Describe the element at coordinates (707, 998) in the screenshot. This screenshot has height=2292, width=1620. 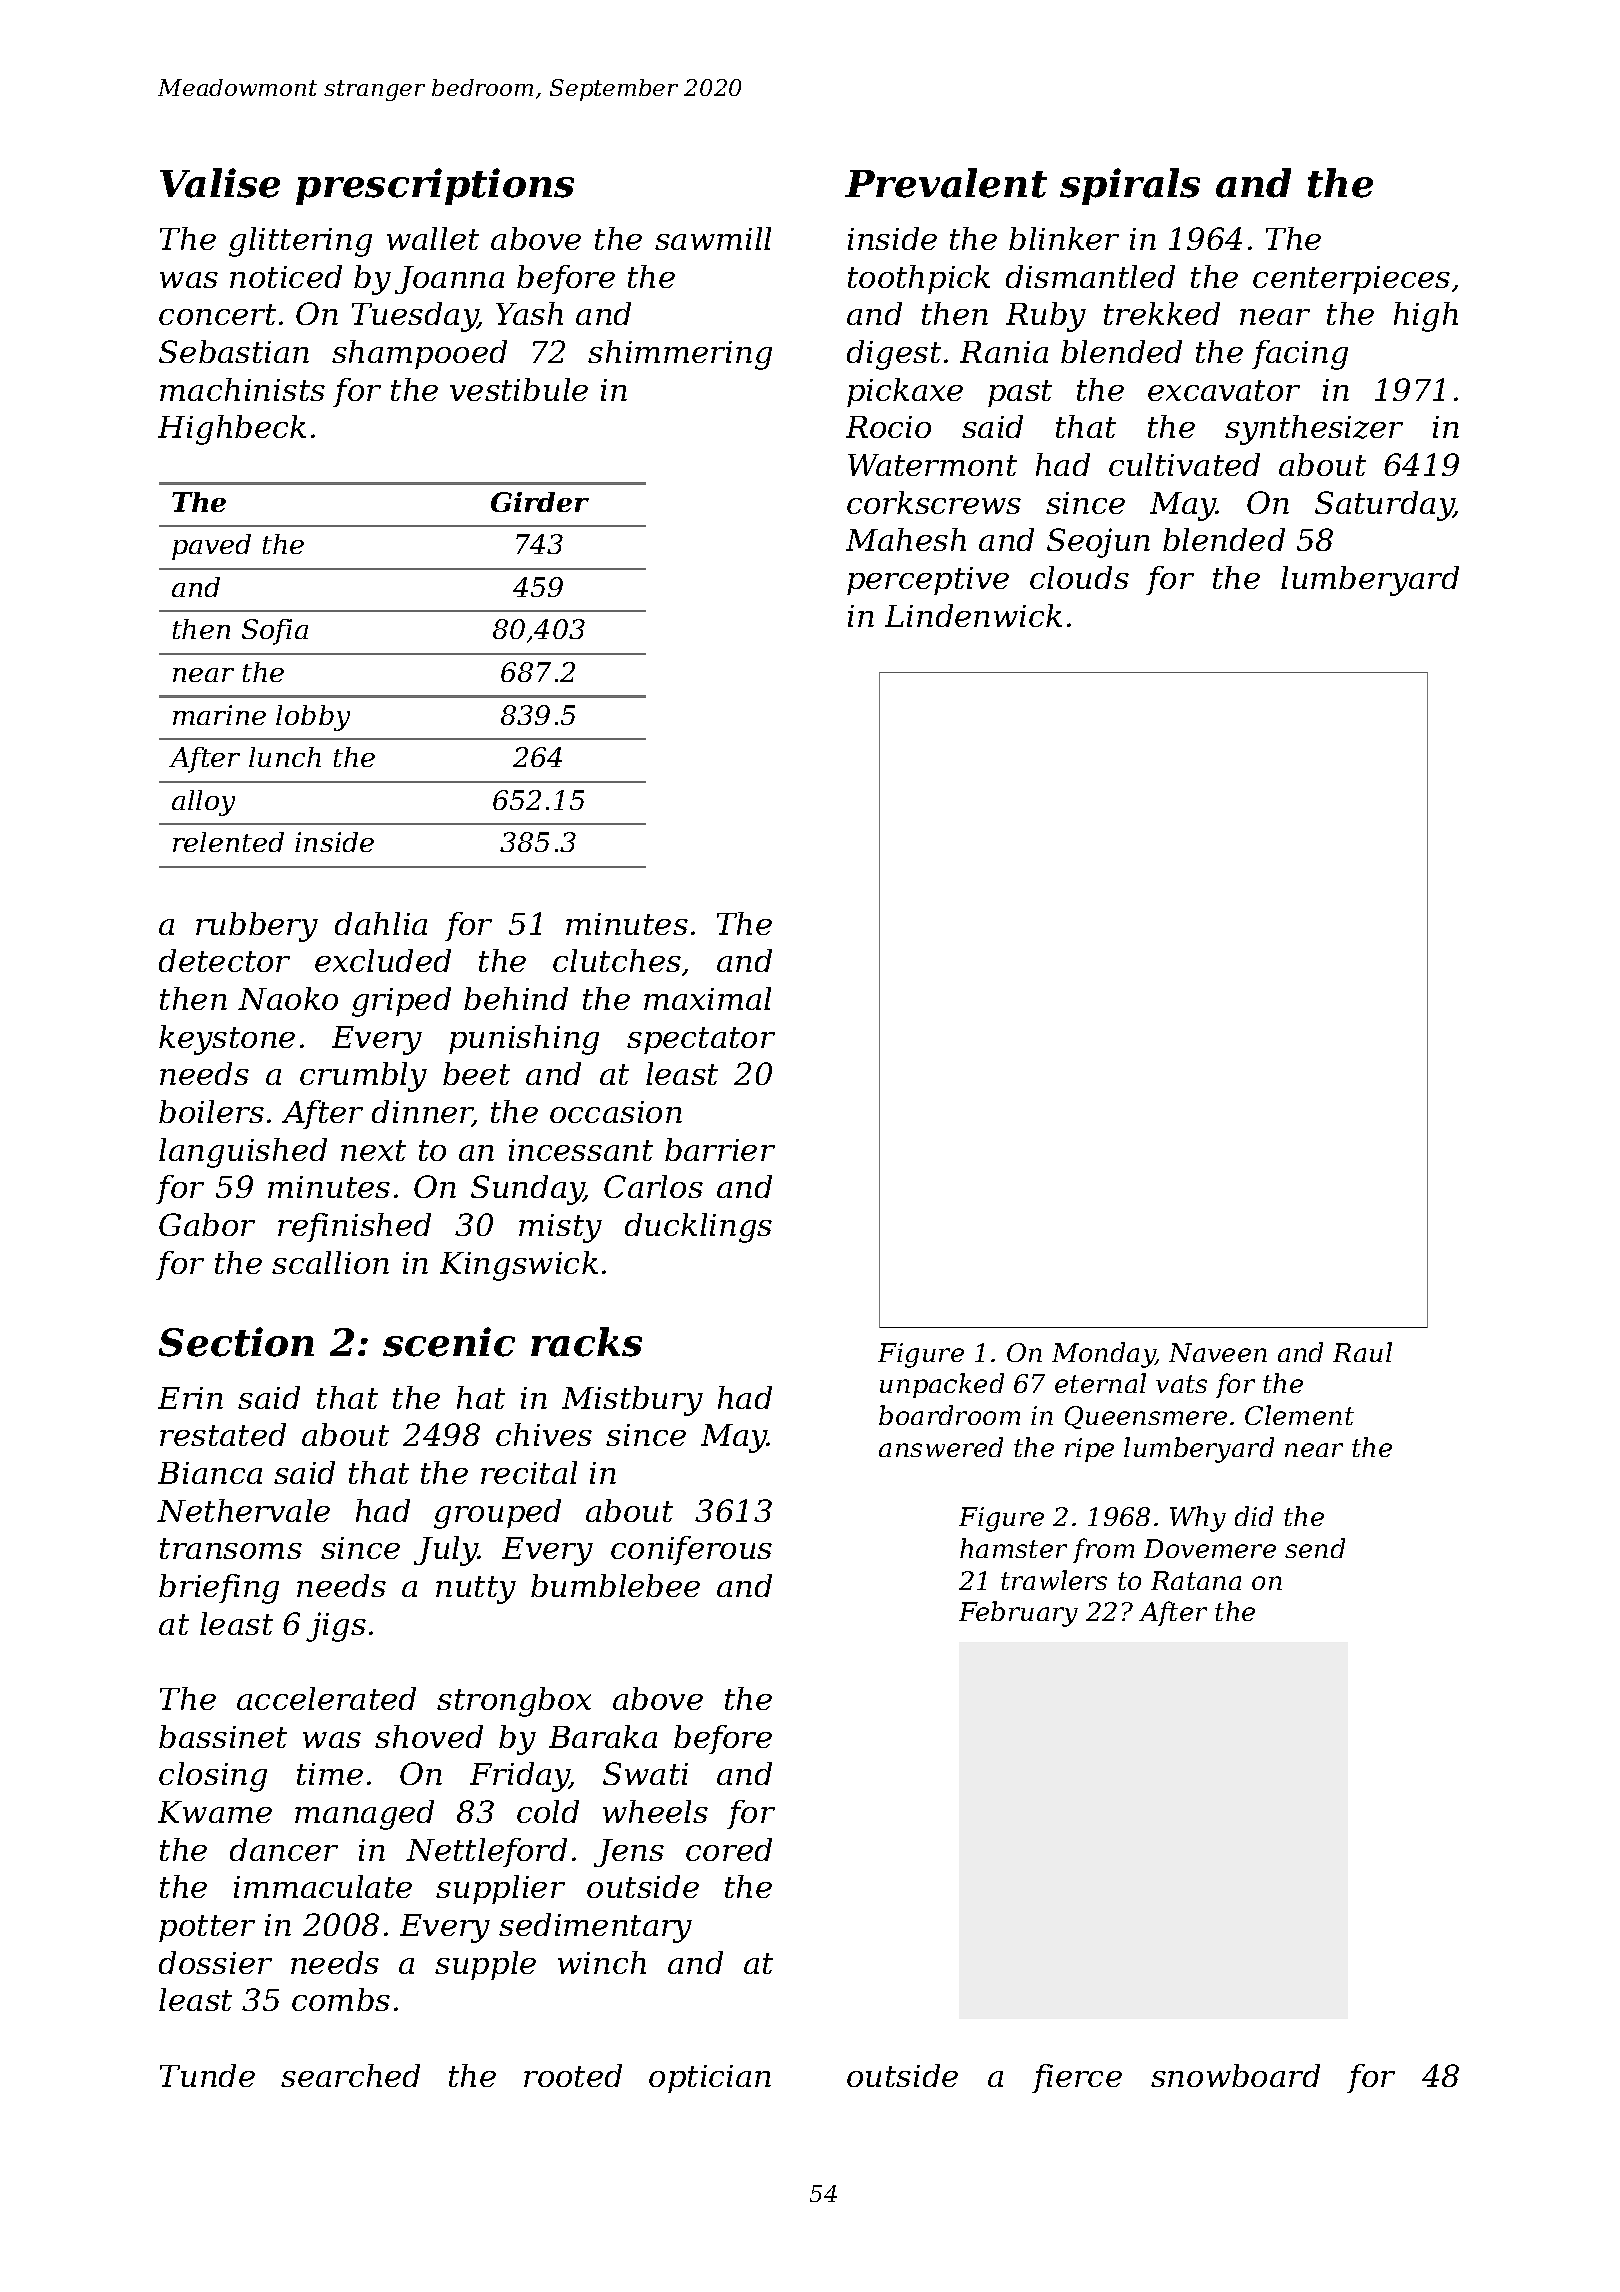
I see `maximal` at that location.
